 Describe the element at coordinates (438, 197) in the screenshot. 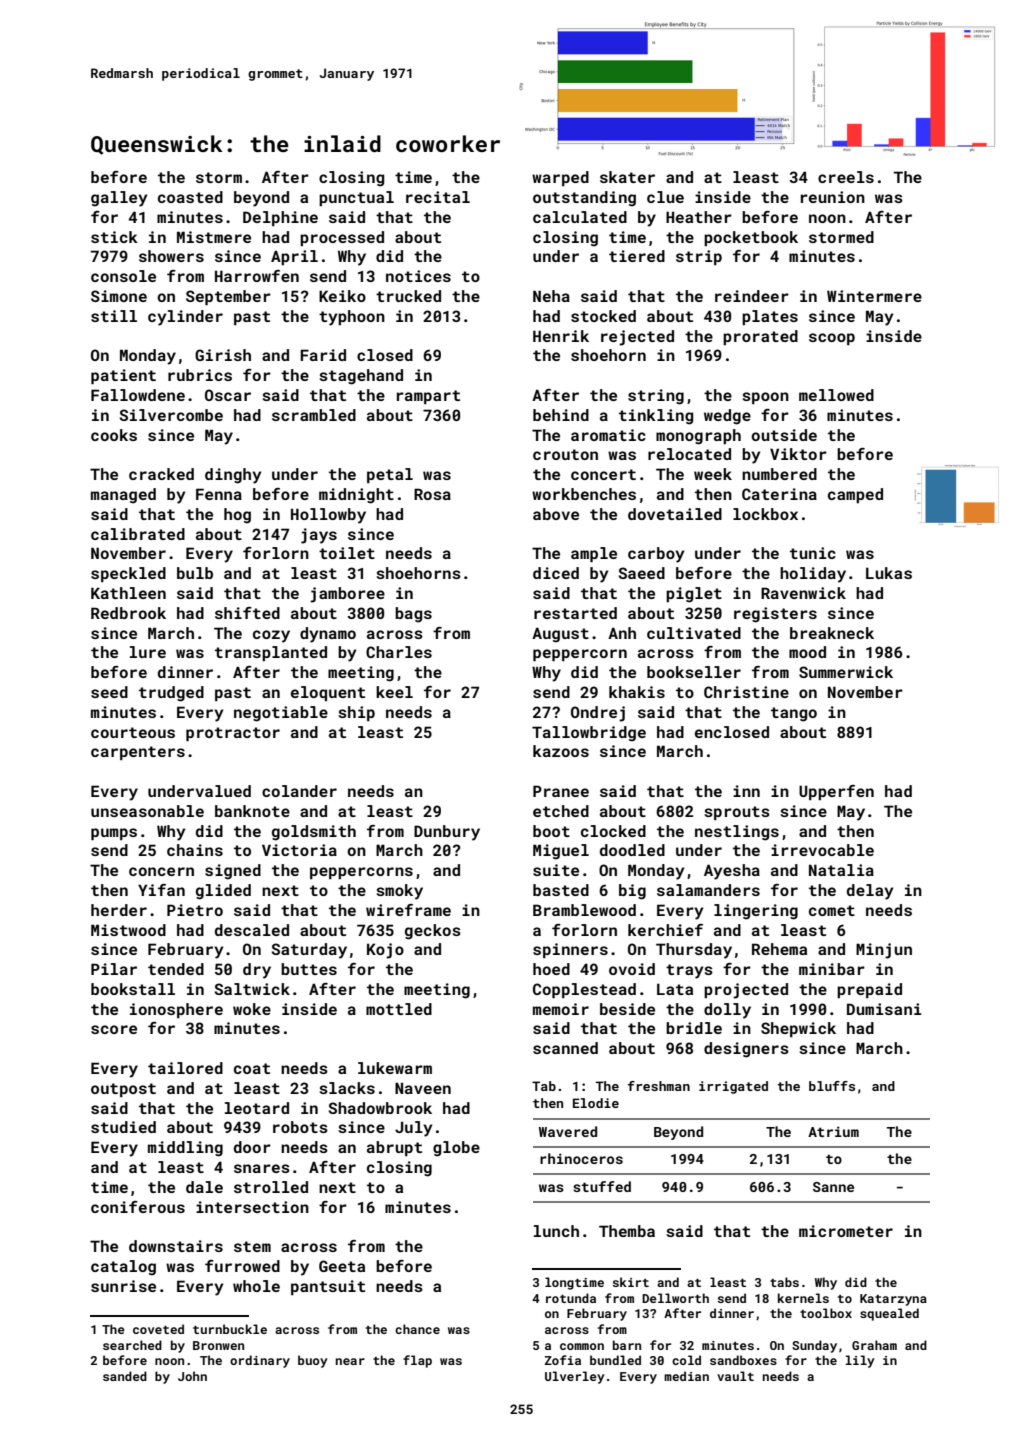

I see `recital` at that location.
